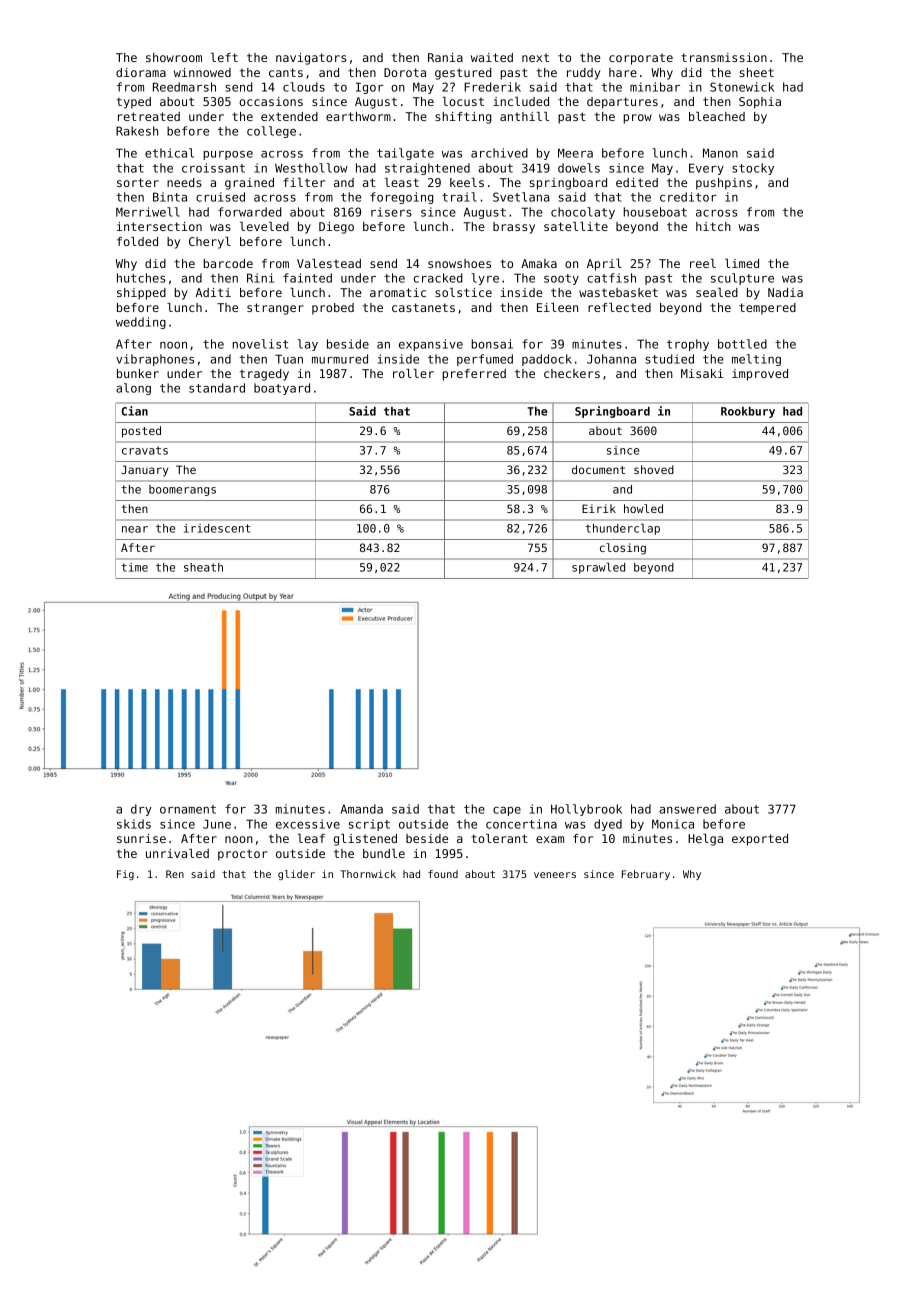  What do you see at coordinates (134, 824) in the image?
I see `skids` at bounding box center [134, 824].
